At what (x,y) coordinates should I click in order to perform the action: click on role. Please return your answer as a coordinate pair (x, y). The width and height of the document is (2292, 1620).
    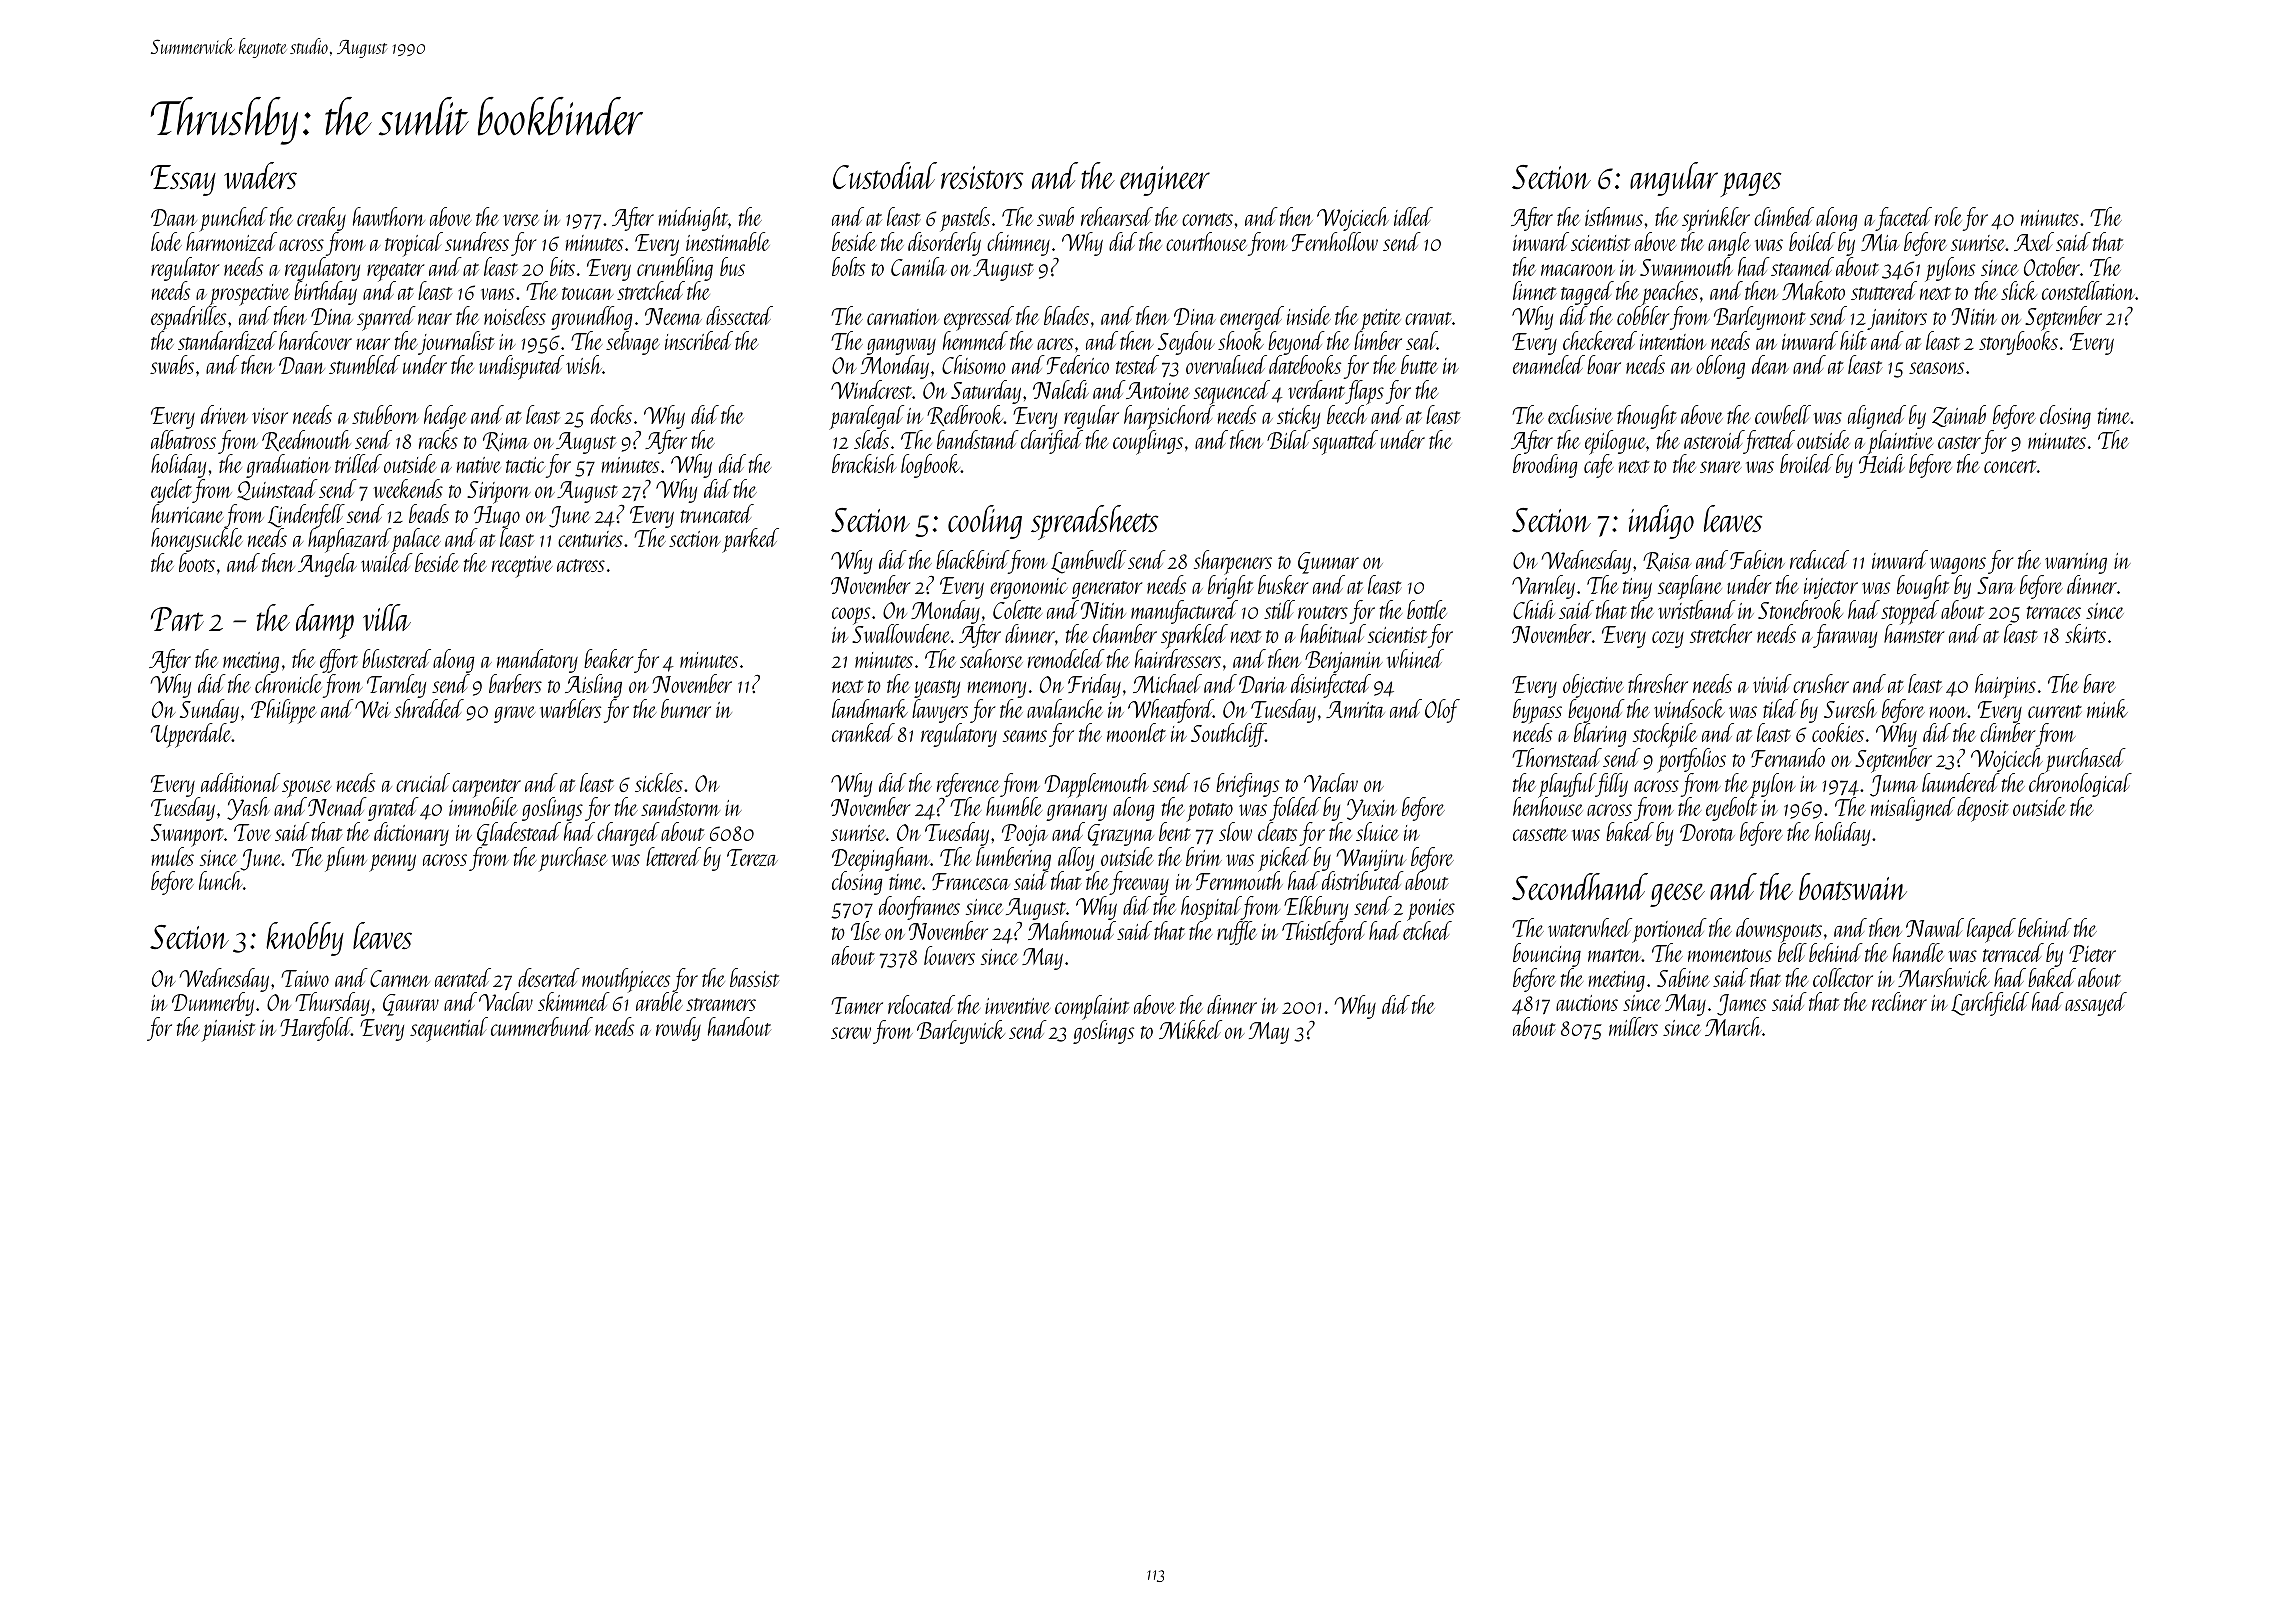
    Looking at the image, I should click on (1948, 216).
